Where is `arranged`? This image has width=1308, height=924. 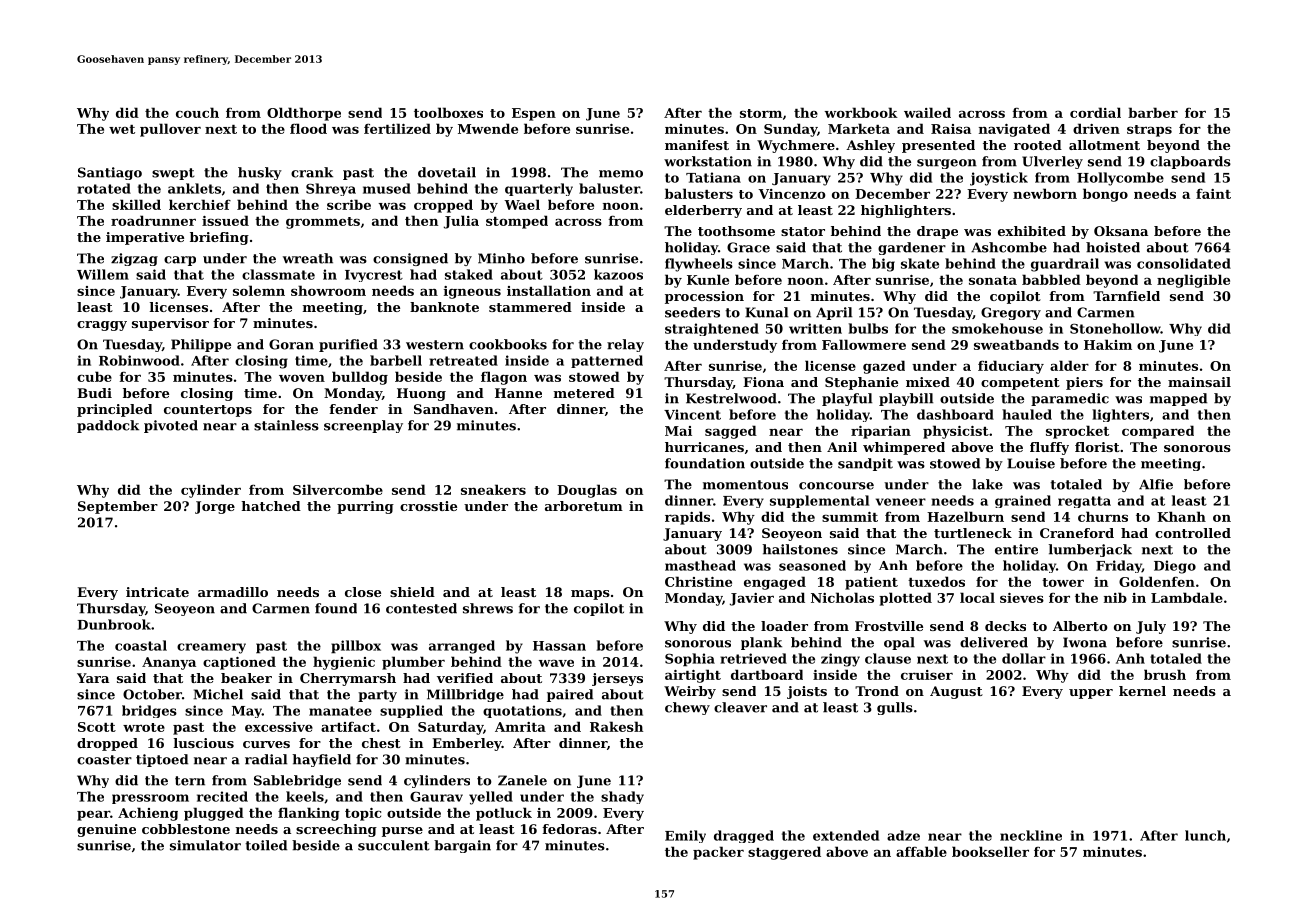 arranged is located at coordinates (462, 647).
